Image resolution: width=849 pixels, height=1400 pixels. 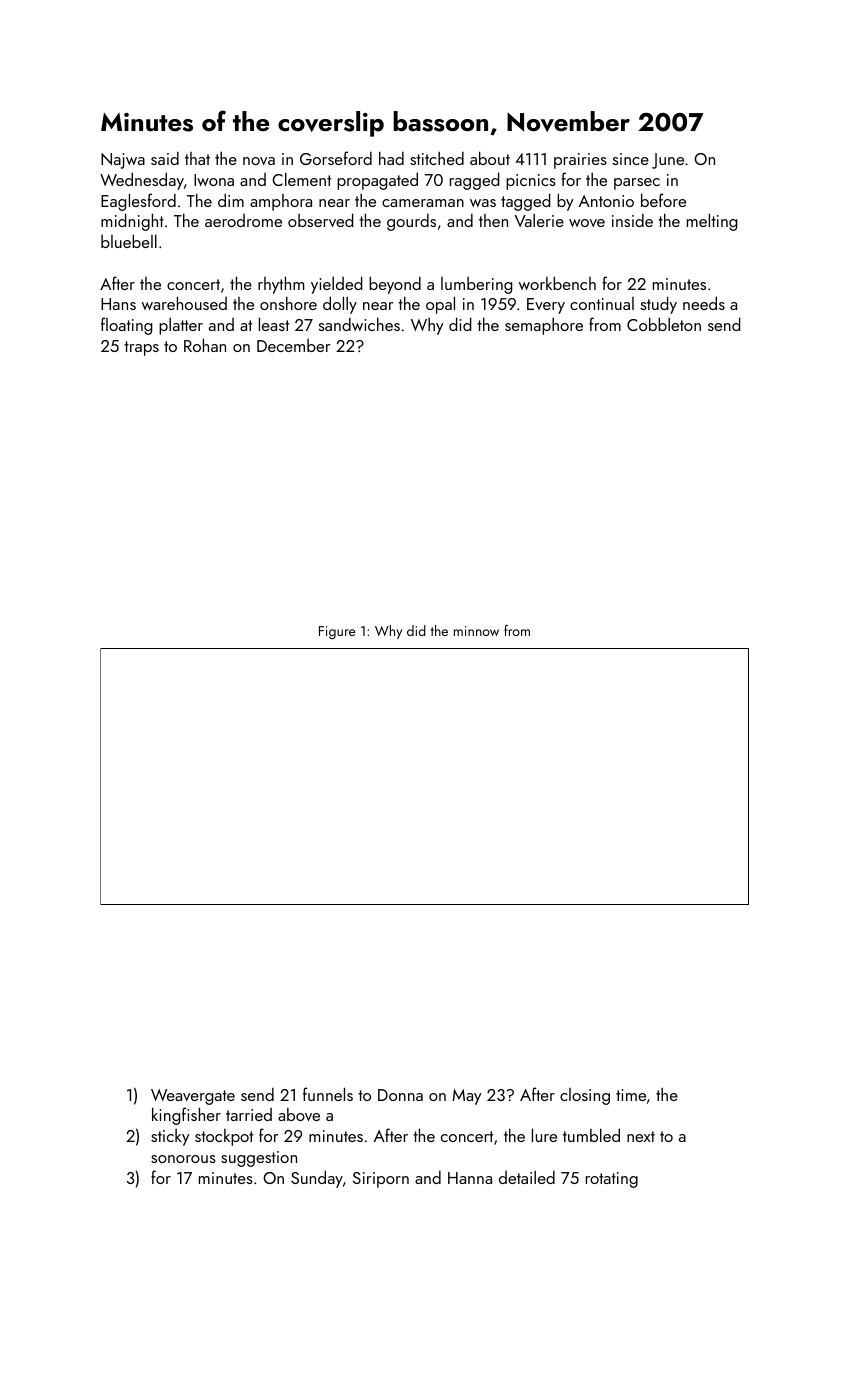 I want to click on Cobbleton, so click(x=664, y=324).
